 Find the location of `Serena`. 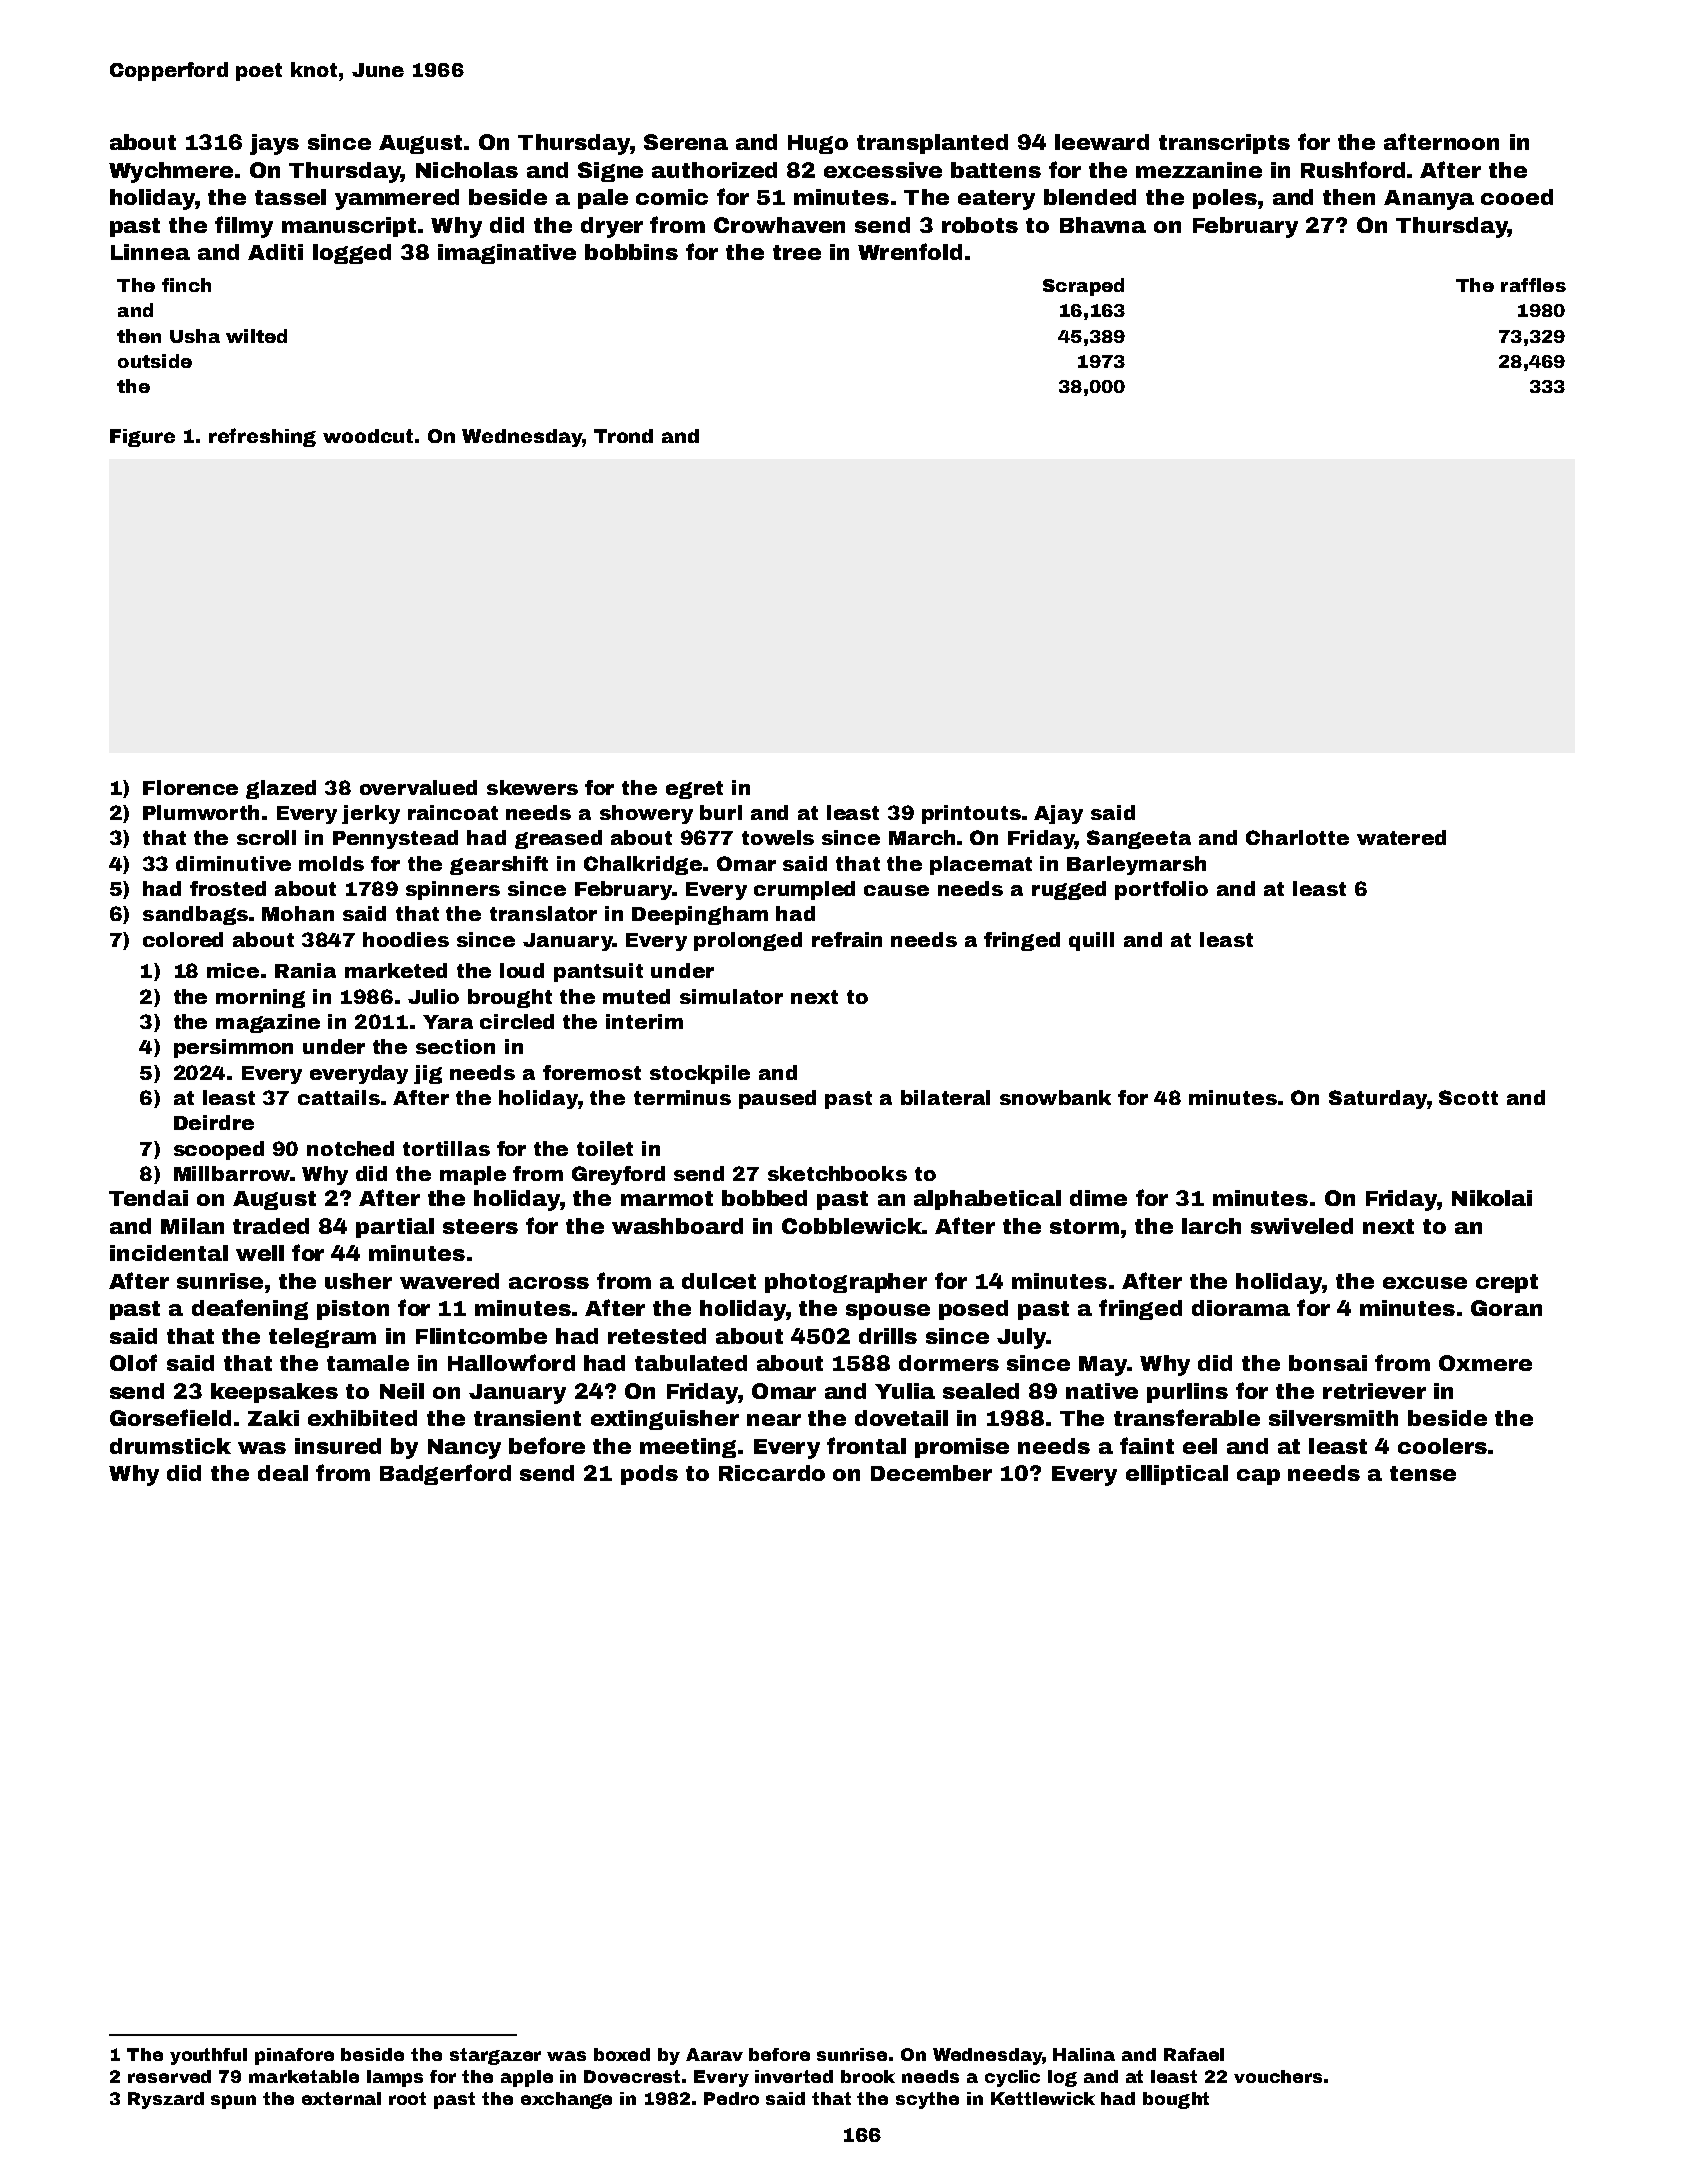

Serena is located at coordinates (686, 142).
